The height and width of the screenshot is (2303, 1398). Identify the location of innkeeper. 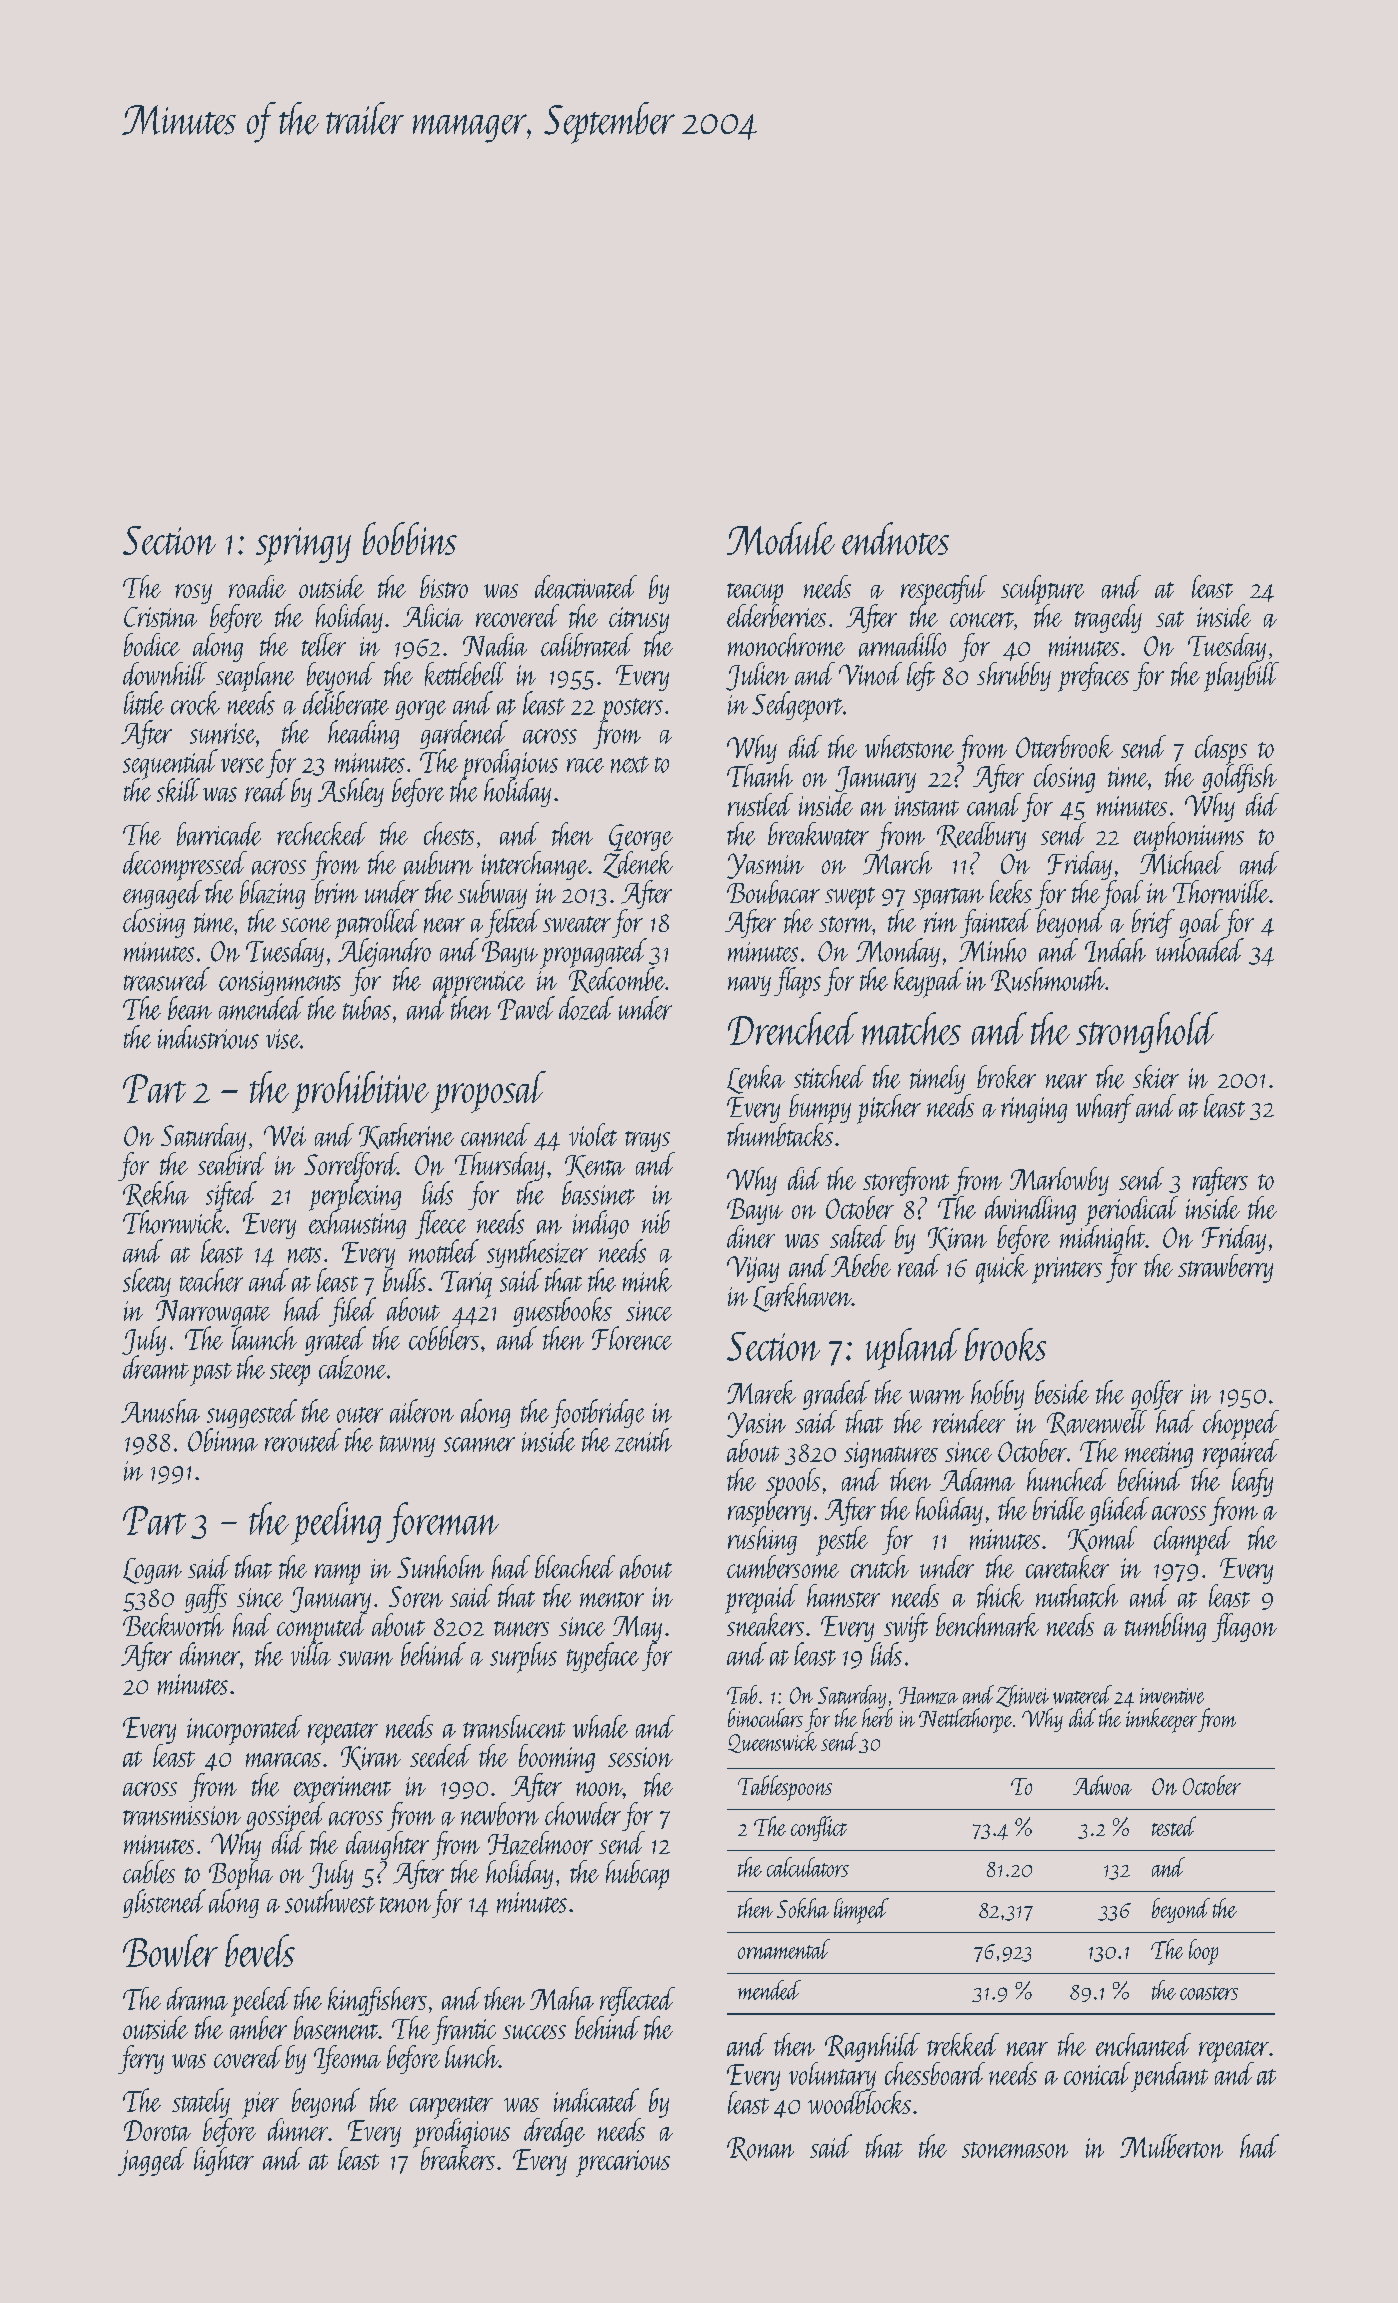
(1161, 1720).
